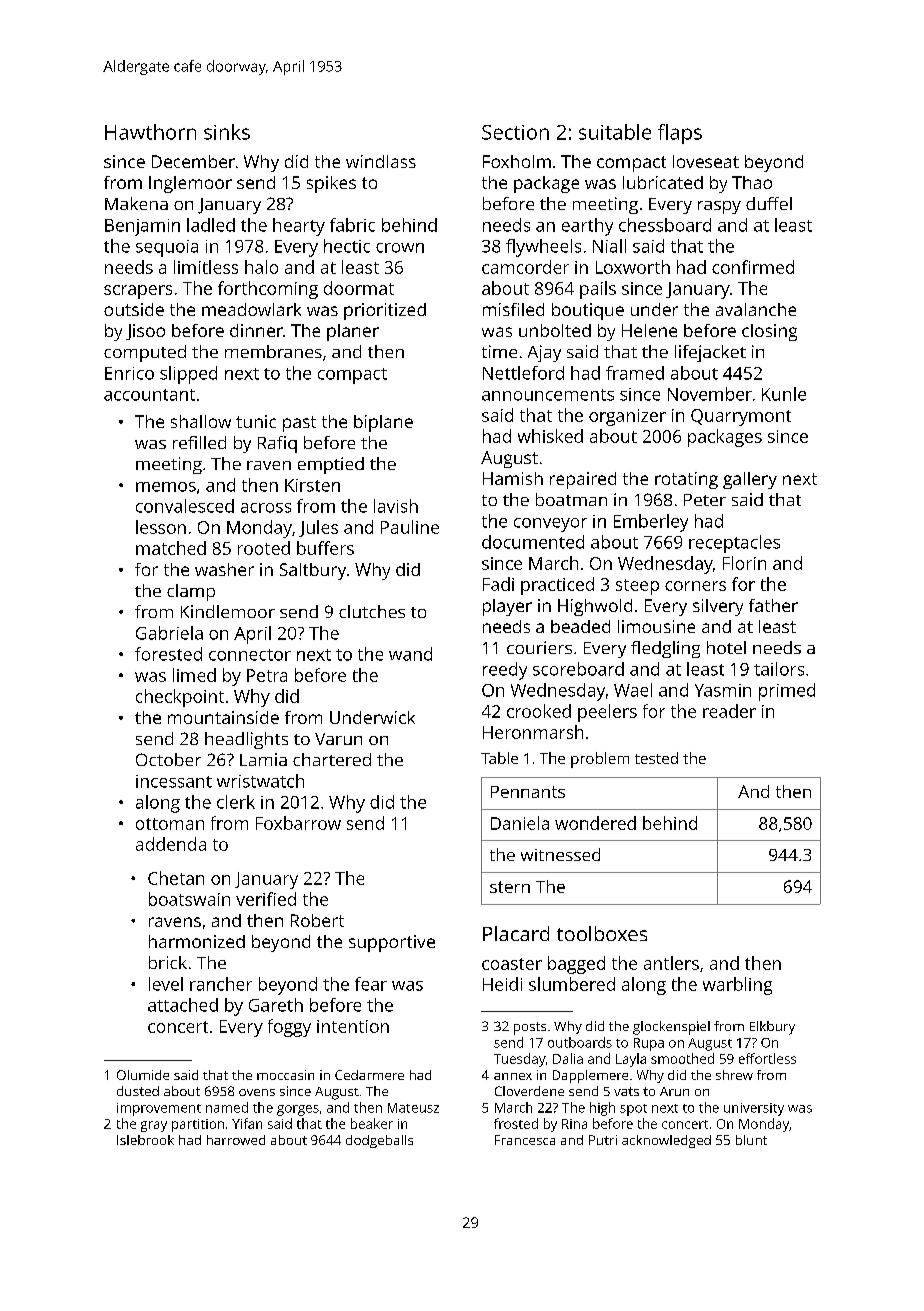 The image size is (924, 1311). What do you see at coordinates (264, 548) in the document?
I see `rooted` at bounding box center [264, 548].
